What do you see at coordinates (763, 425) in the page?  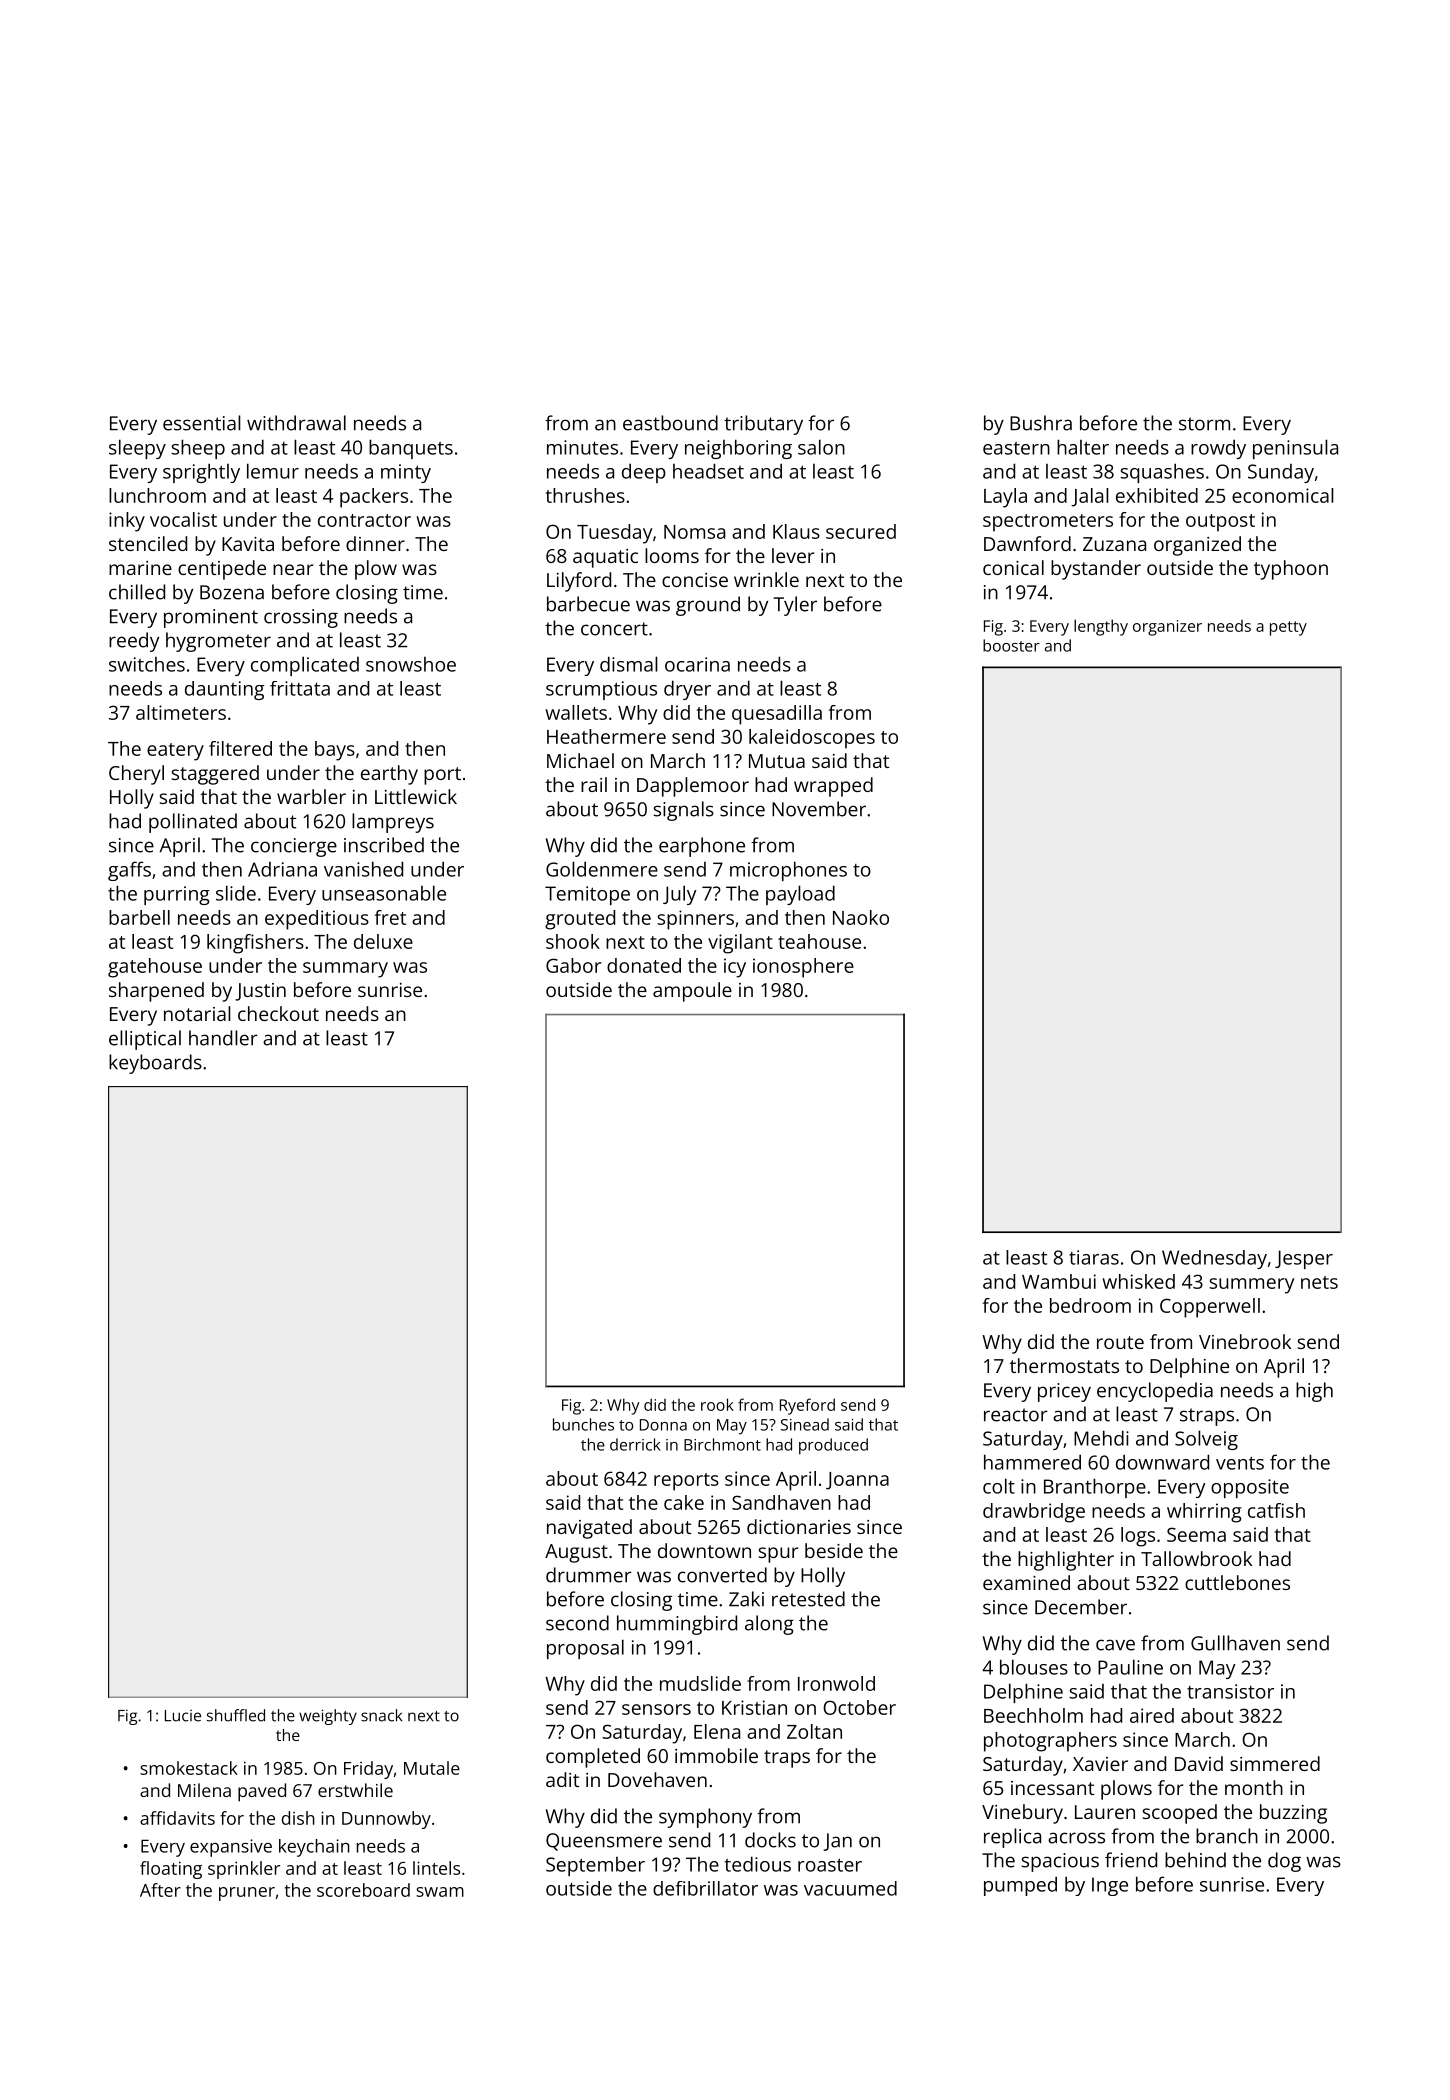 I see `tributary` at bounding box center [763, 425].
